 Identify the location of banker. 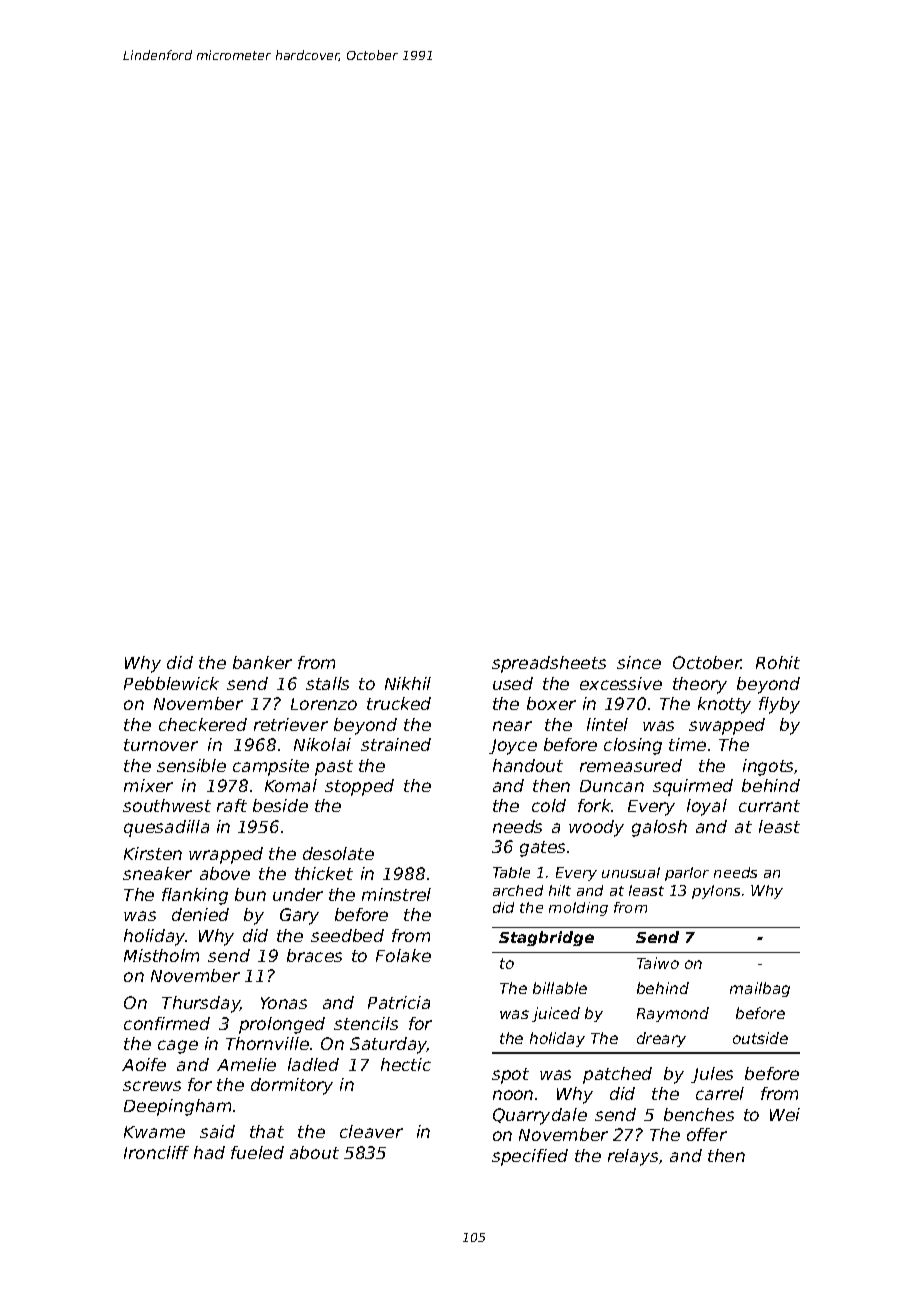
(262, 662).
